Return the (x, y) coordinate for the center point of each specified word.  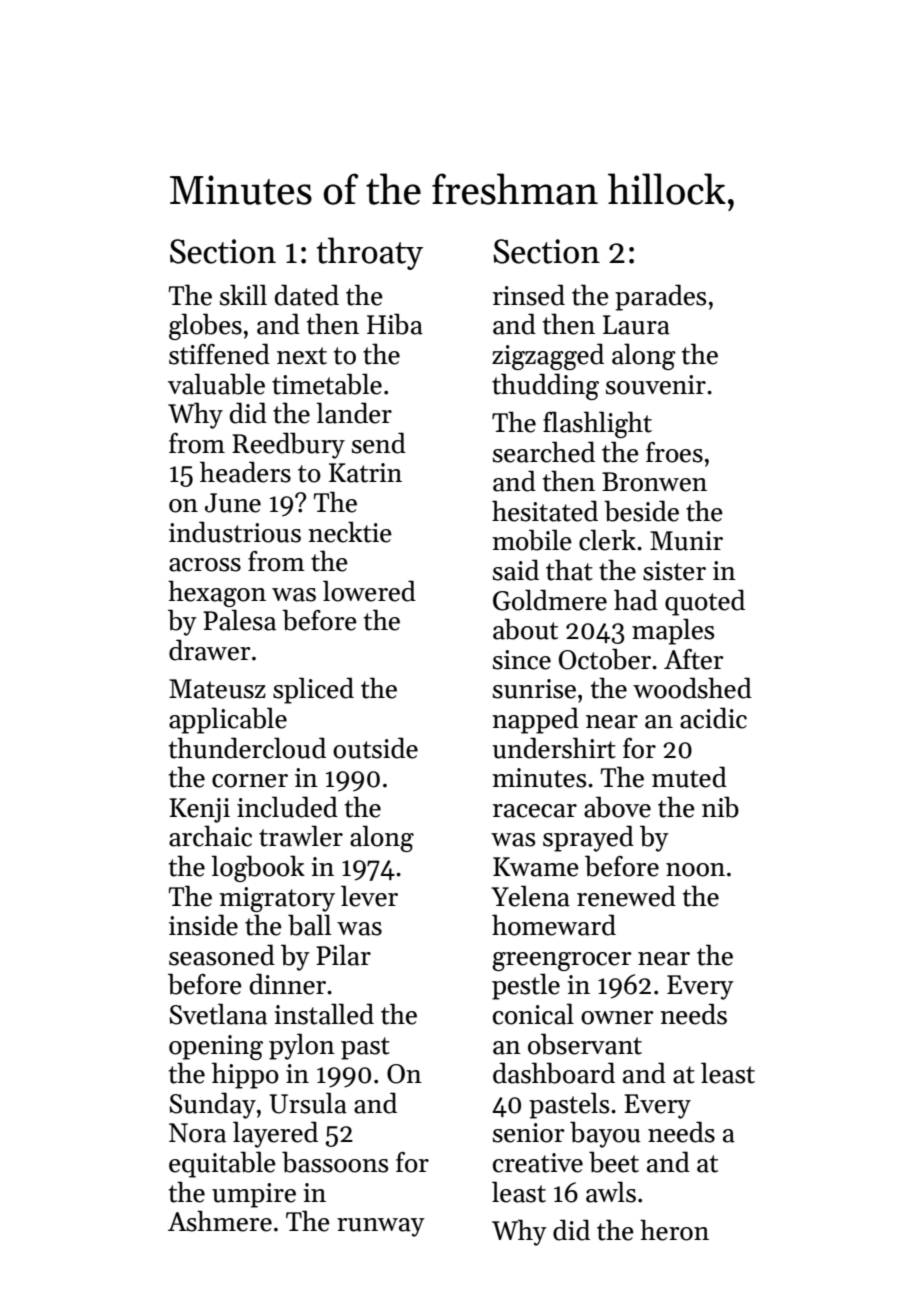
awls (611, 1192)
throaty (370, 253)
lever (369, 896)
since (522, 660)
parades (660, 297)
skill (243, 295)
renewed (626, 896)
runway (381, 1227)
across (205, 565)
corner (250, 781)
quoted (705, 602)
